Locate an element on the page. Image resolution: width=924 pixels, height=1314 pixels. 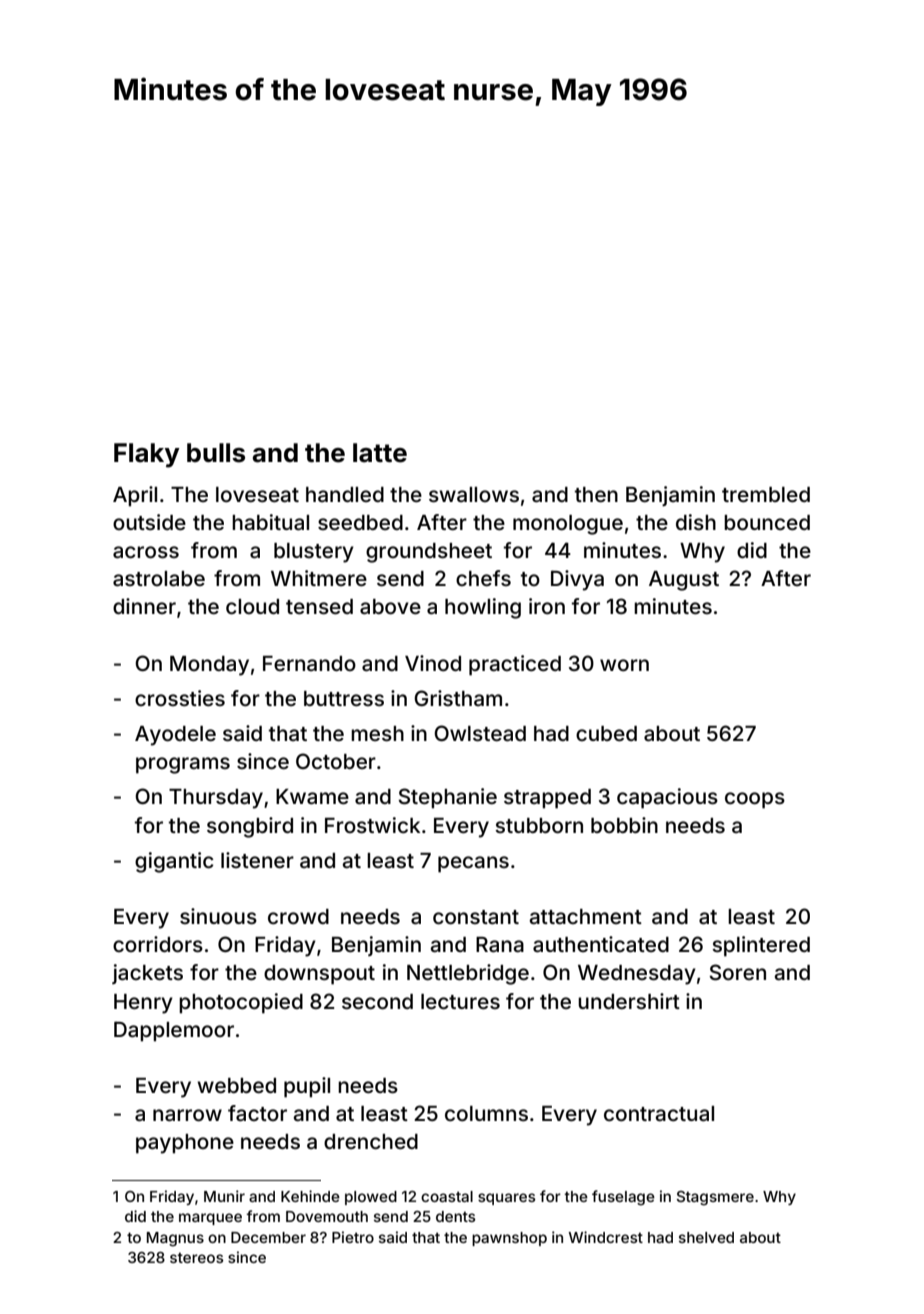
second is located at coordinates (377, 1001).
